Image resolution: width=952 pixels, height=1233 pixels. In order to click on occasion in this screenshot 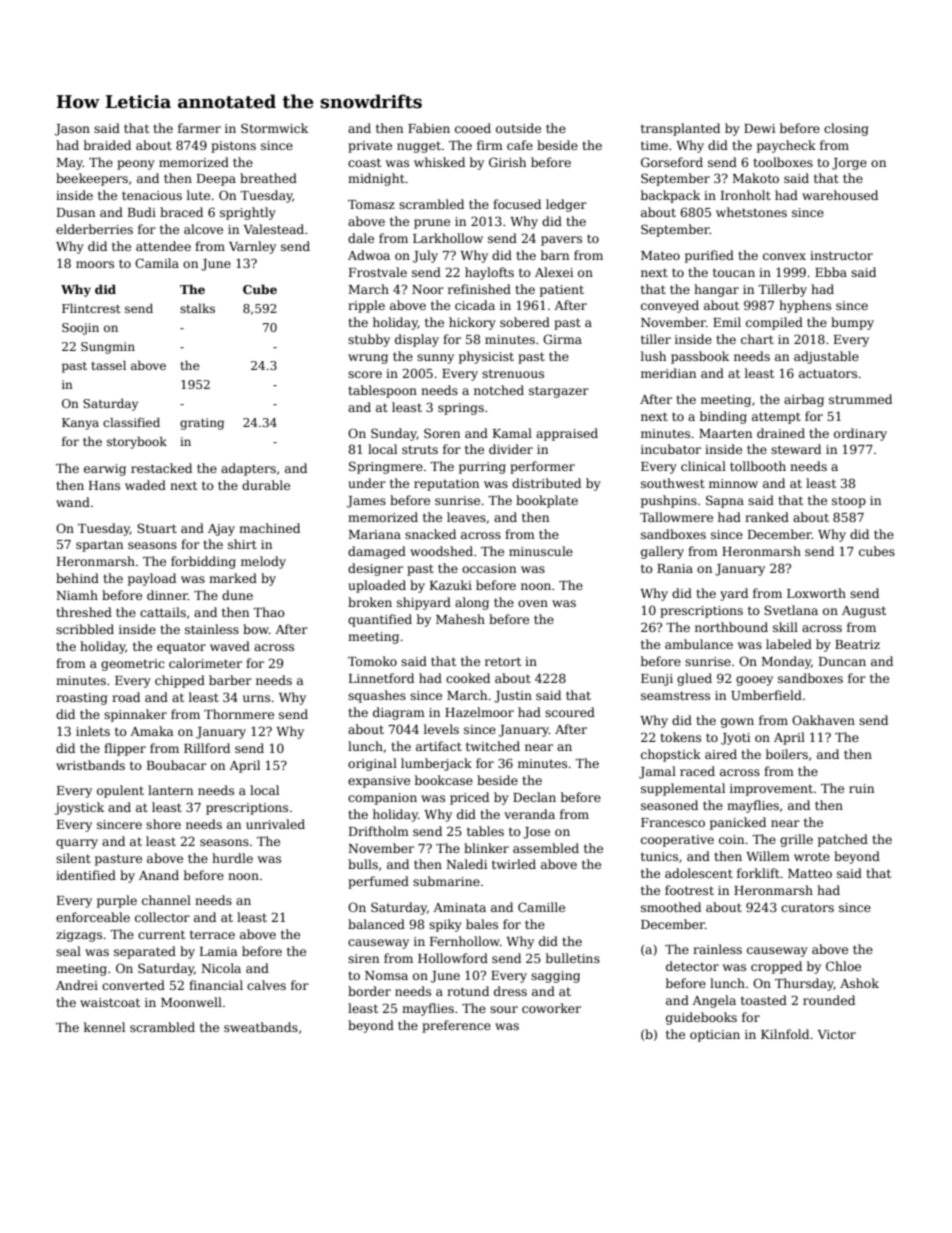, I will do `click(489, 568)`.
